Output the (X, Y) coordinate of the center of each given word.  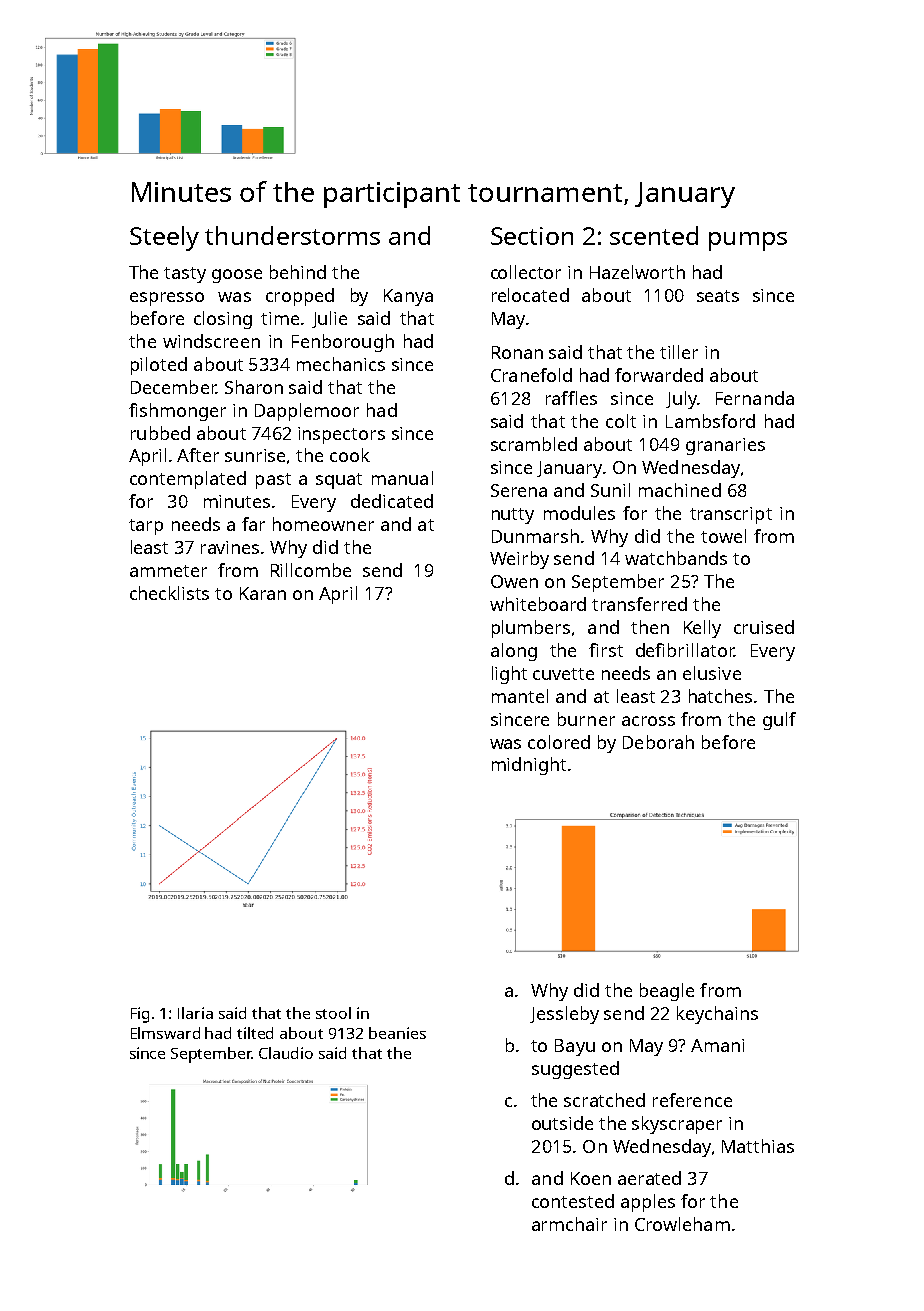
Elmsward (165, 1033)
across (648, 721)
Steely (164, 238)
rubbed (160, 433)
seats (718, 296)
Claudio (286, 1053)
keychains (717, 1015)
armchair (569, 1224)
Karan (263, 593)
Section (532, 236)
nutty (513, 516)
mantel (520, 696)
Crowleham (682, 1224)
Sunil (610, 490)
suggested (575, 1070)
